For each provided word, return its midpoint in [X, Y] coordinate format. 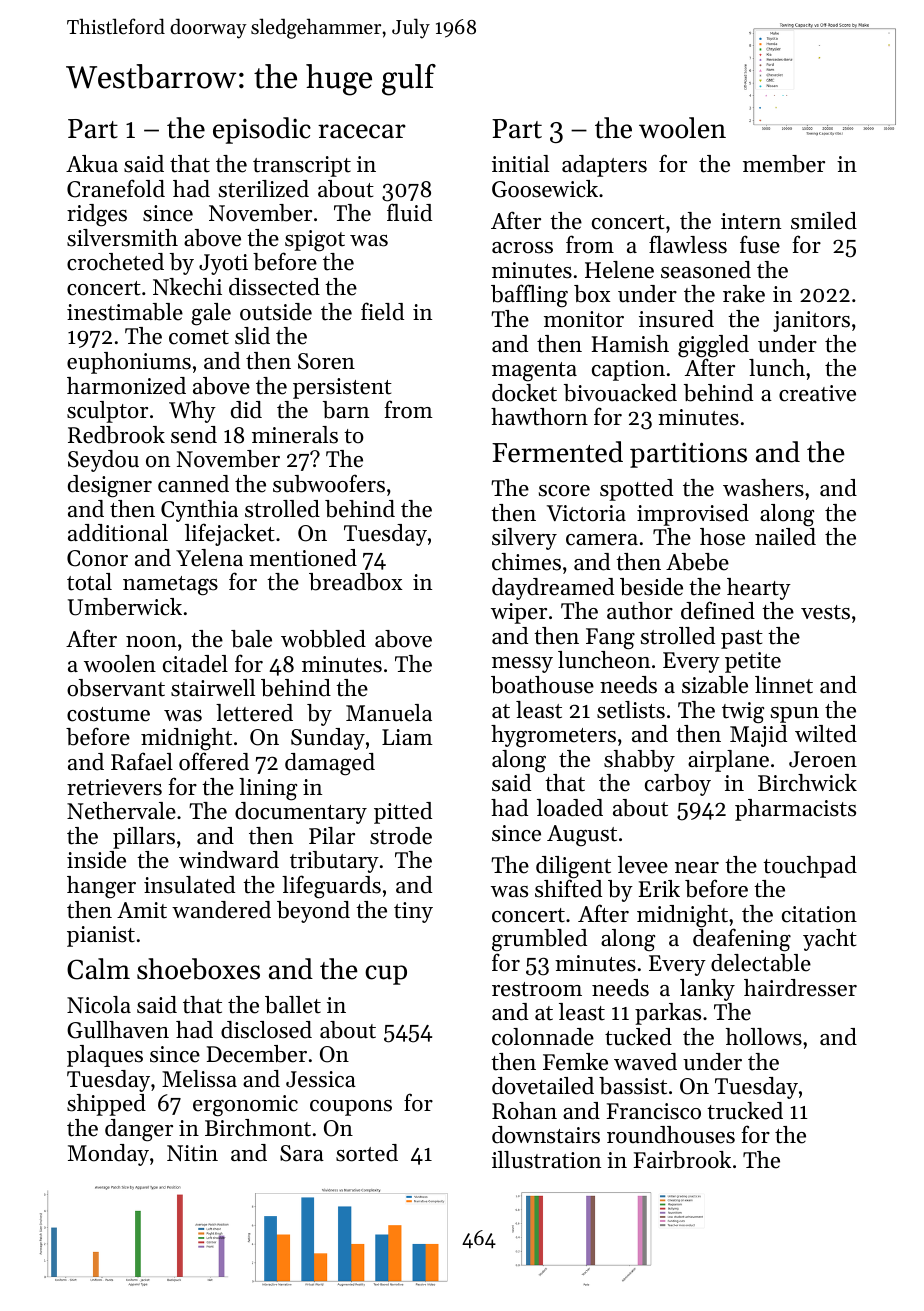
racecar [362, 131]
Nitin [192, 1153]
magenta [534, 372]
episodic [262, 130]
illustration [546, 1160]
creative [817, 393]
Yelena [209, 558]
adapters [604, 166]
